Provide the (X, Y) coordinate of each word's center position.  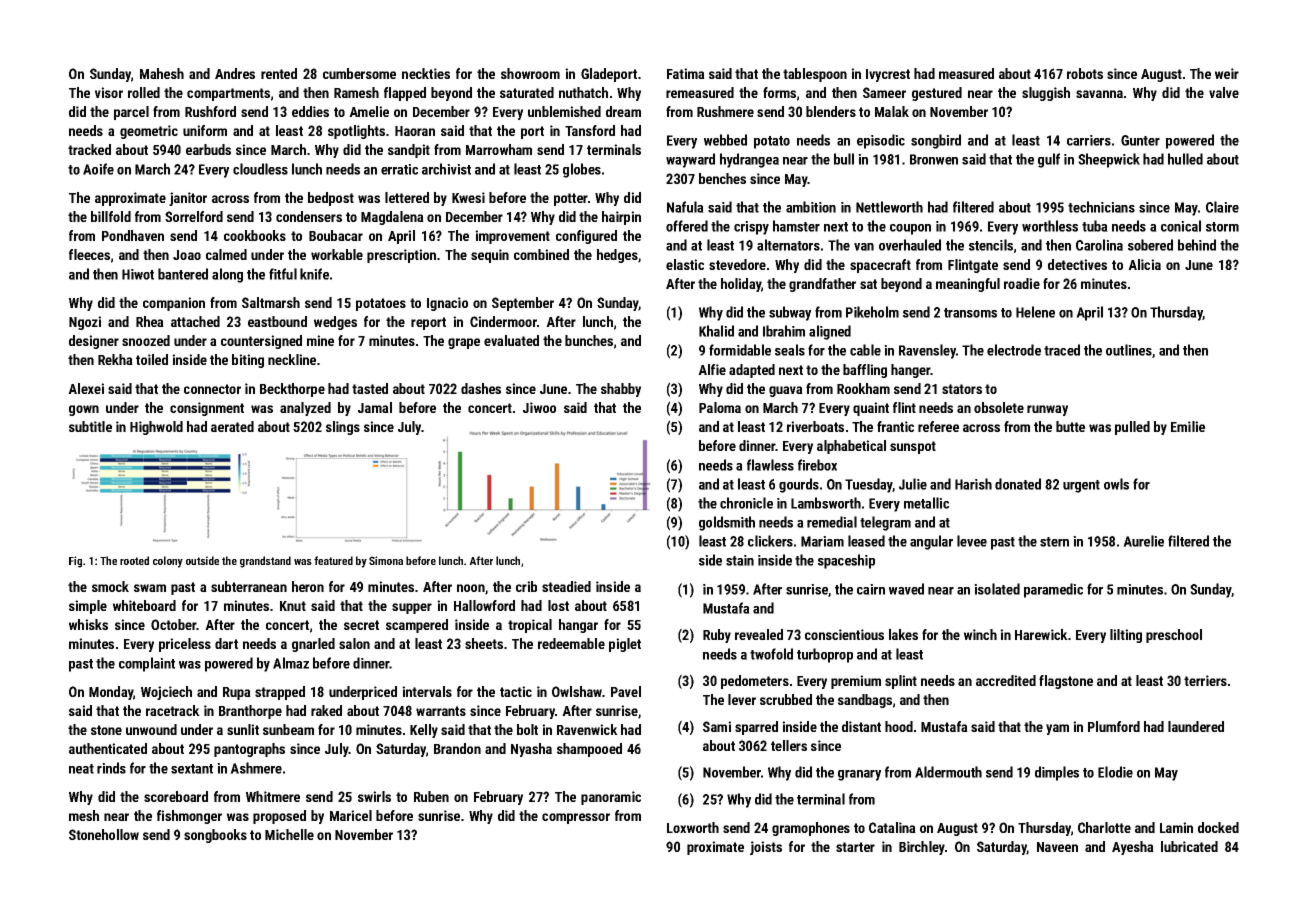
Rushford (210, 111)
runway (1047, 410)
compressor (576, 818)
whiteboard (144, 605)
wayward (690, 160)
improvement (512, 237)
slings (343, 428)
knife (314, 274)
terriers (1205, 680)
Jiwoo (539, 407)
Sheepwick (1109, 160)
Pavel (626, 691)
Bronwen (934, 159)
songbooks (215, 836)
